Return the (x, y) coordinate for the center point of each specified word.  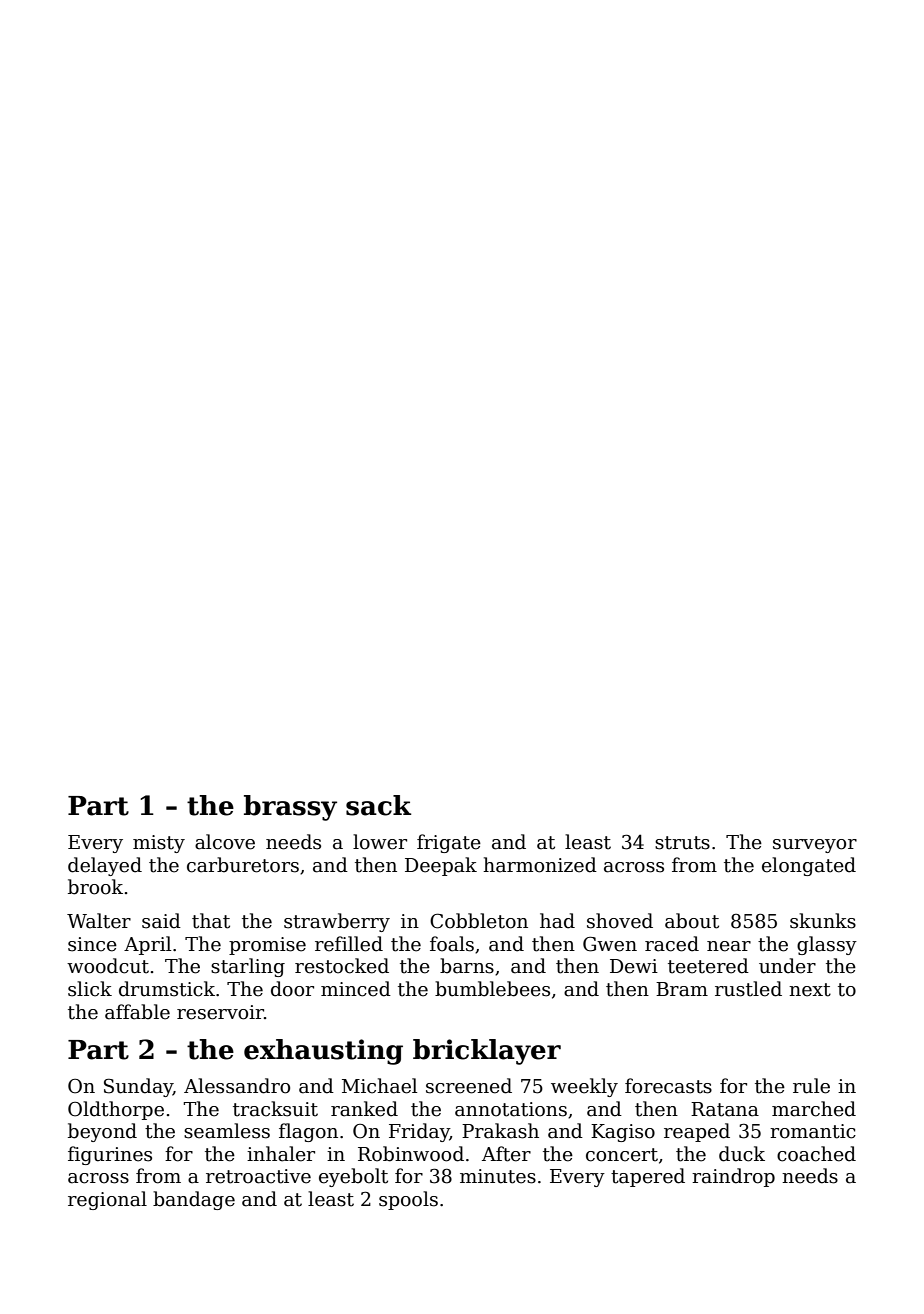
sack (378, 805)
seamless (227, 1131)
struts (682, 843)
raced (672, 944)
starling (248, 967)
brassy (290, 808)
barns (467, 966)
